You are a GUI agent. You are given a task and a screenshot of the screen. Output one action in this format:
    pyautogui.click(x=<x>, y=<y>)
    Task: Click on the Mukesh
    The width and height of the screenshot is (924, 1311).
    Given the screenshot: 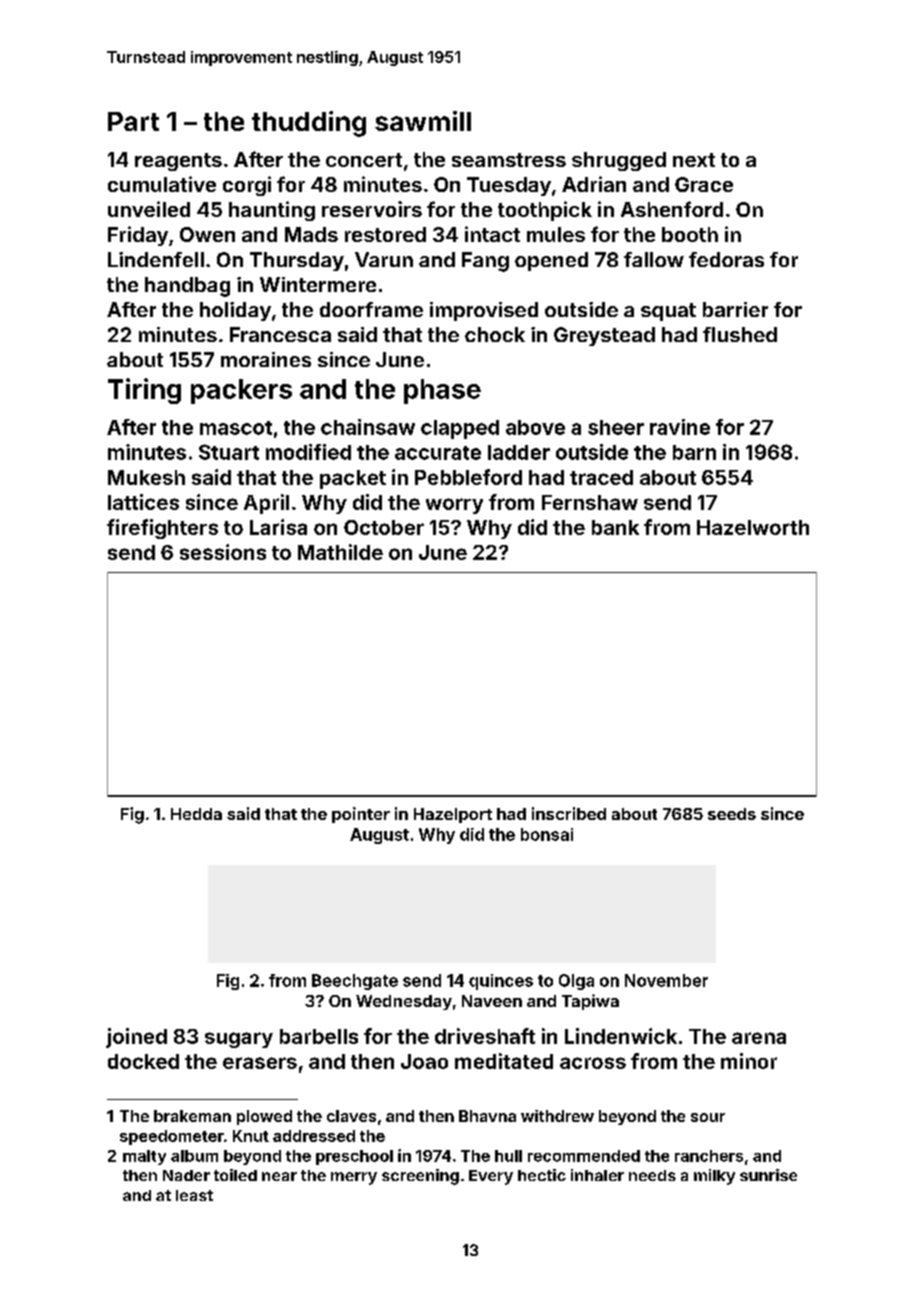 What is the action you would take?
    pyautogui.click(x=146, y=477)
